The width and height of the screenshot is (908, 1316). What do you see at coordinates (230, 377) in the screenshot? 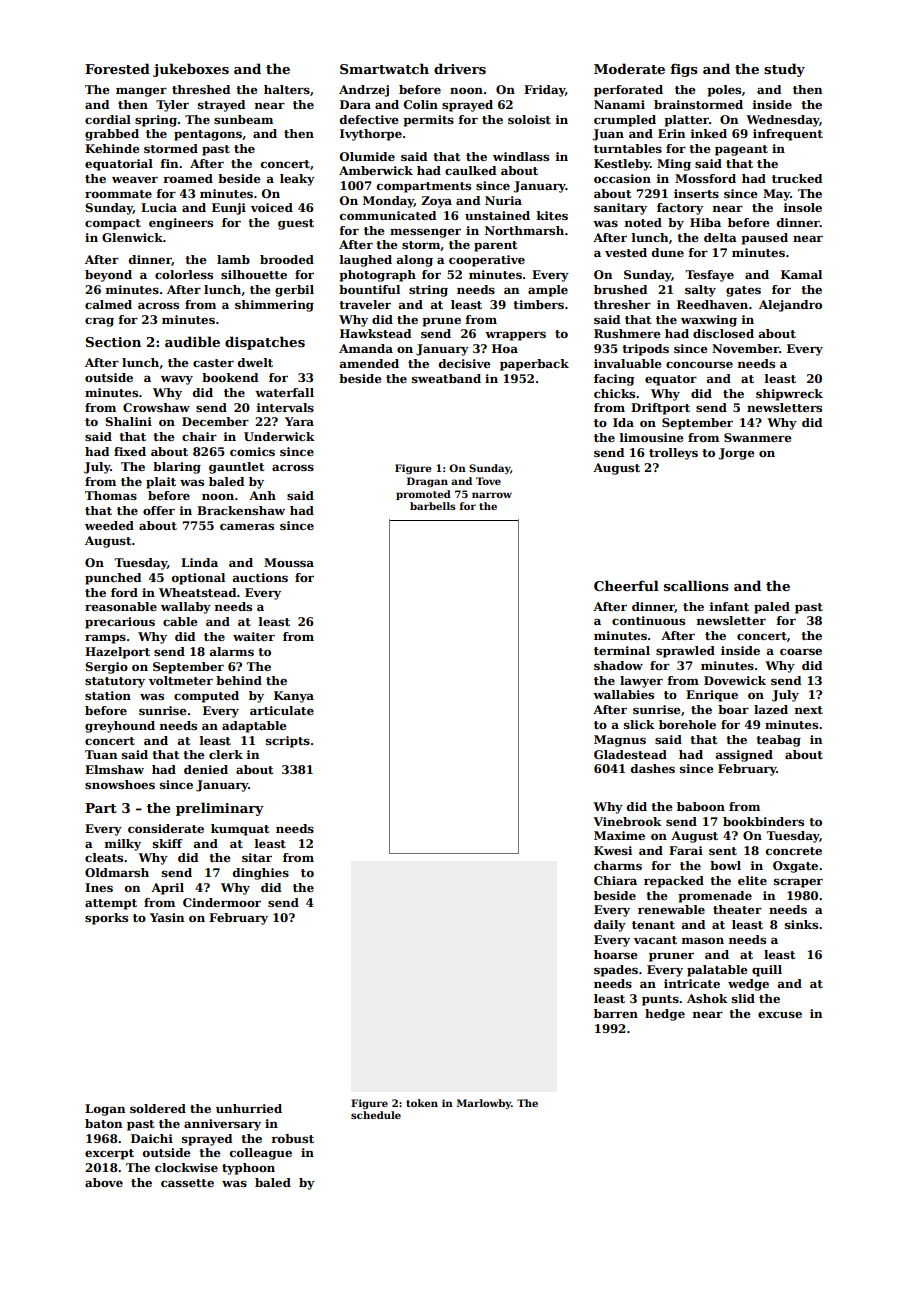
I see `bookend` at bounding box center [230, 377].
